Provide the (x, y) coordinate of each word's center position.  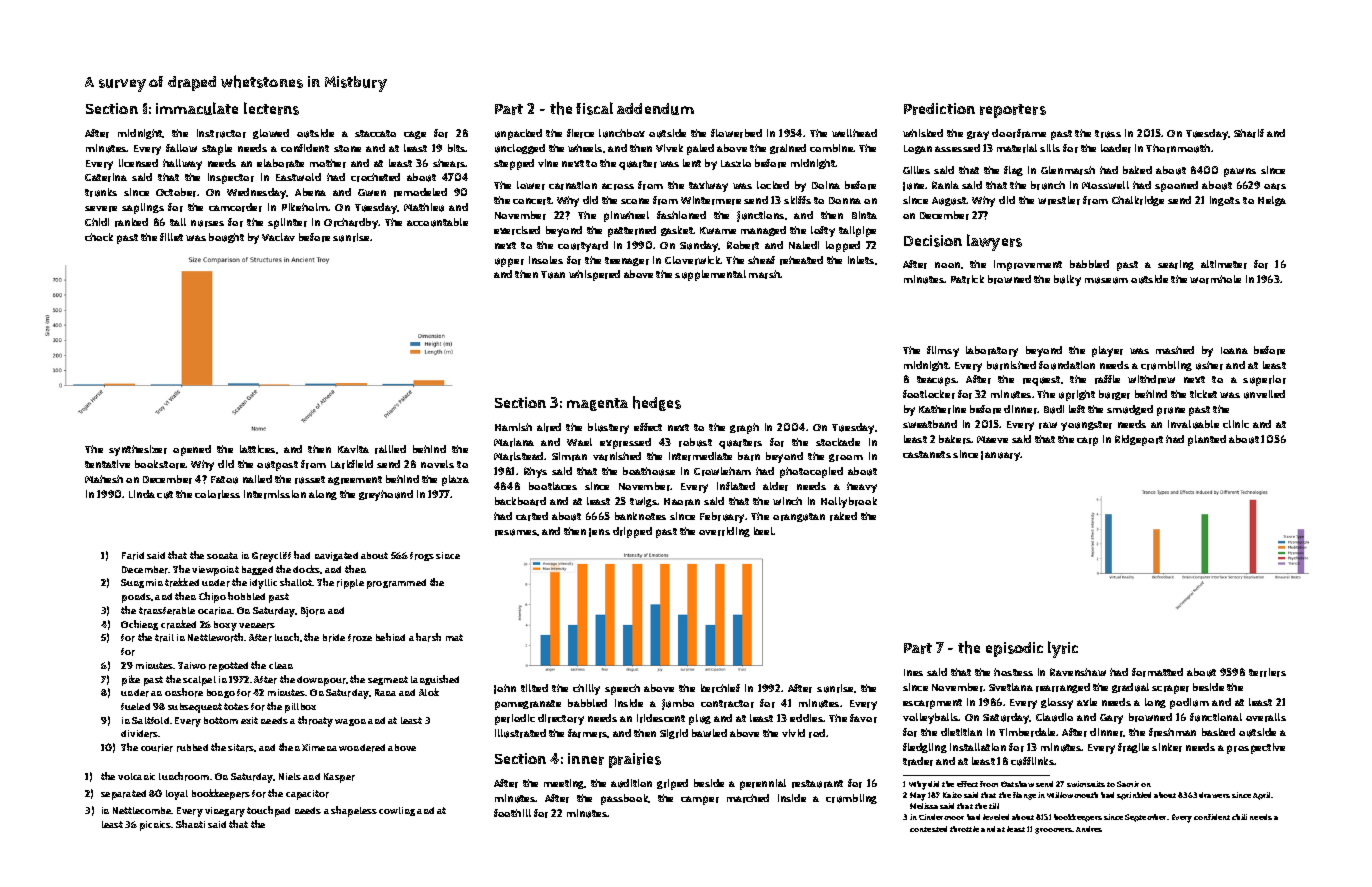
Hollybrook (849, 502)
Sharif (1249, 133)
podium (1189, 703)
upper (509, 262)
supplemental (710, 275)
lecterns (271, 108)
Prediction (939, 109)
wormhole (1215, 279)
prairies (635, 760)
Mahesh (104, 479)
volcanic (136, 776)
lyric (1063, 649)
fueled (135, 706)
